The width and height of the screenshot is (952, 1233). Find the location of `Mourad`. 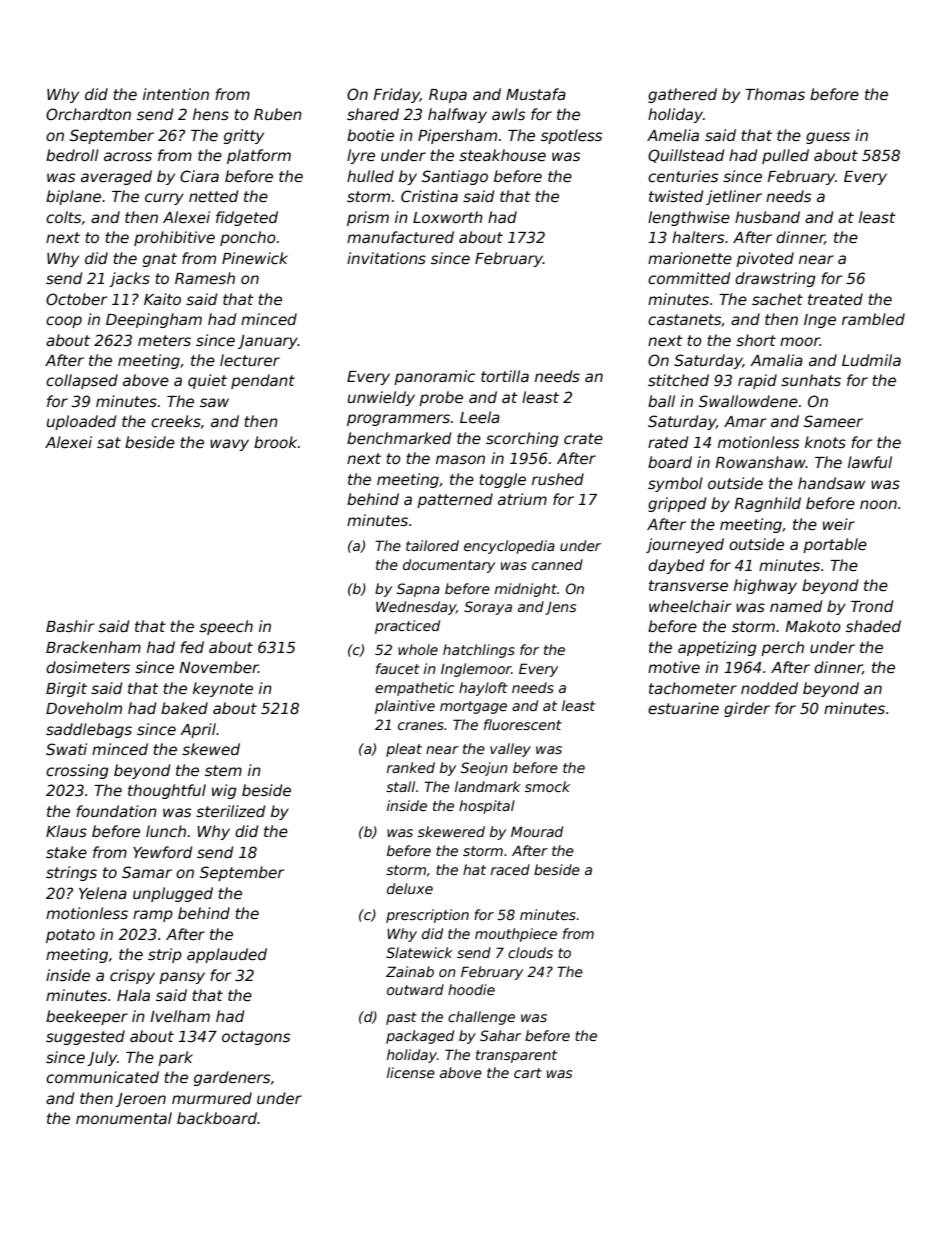

Mourad is located at coordinates (537, 831).
